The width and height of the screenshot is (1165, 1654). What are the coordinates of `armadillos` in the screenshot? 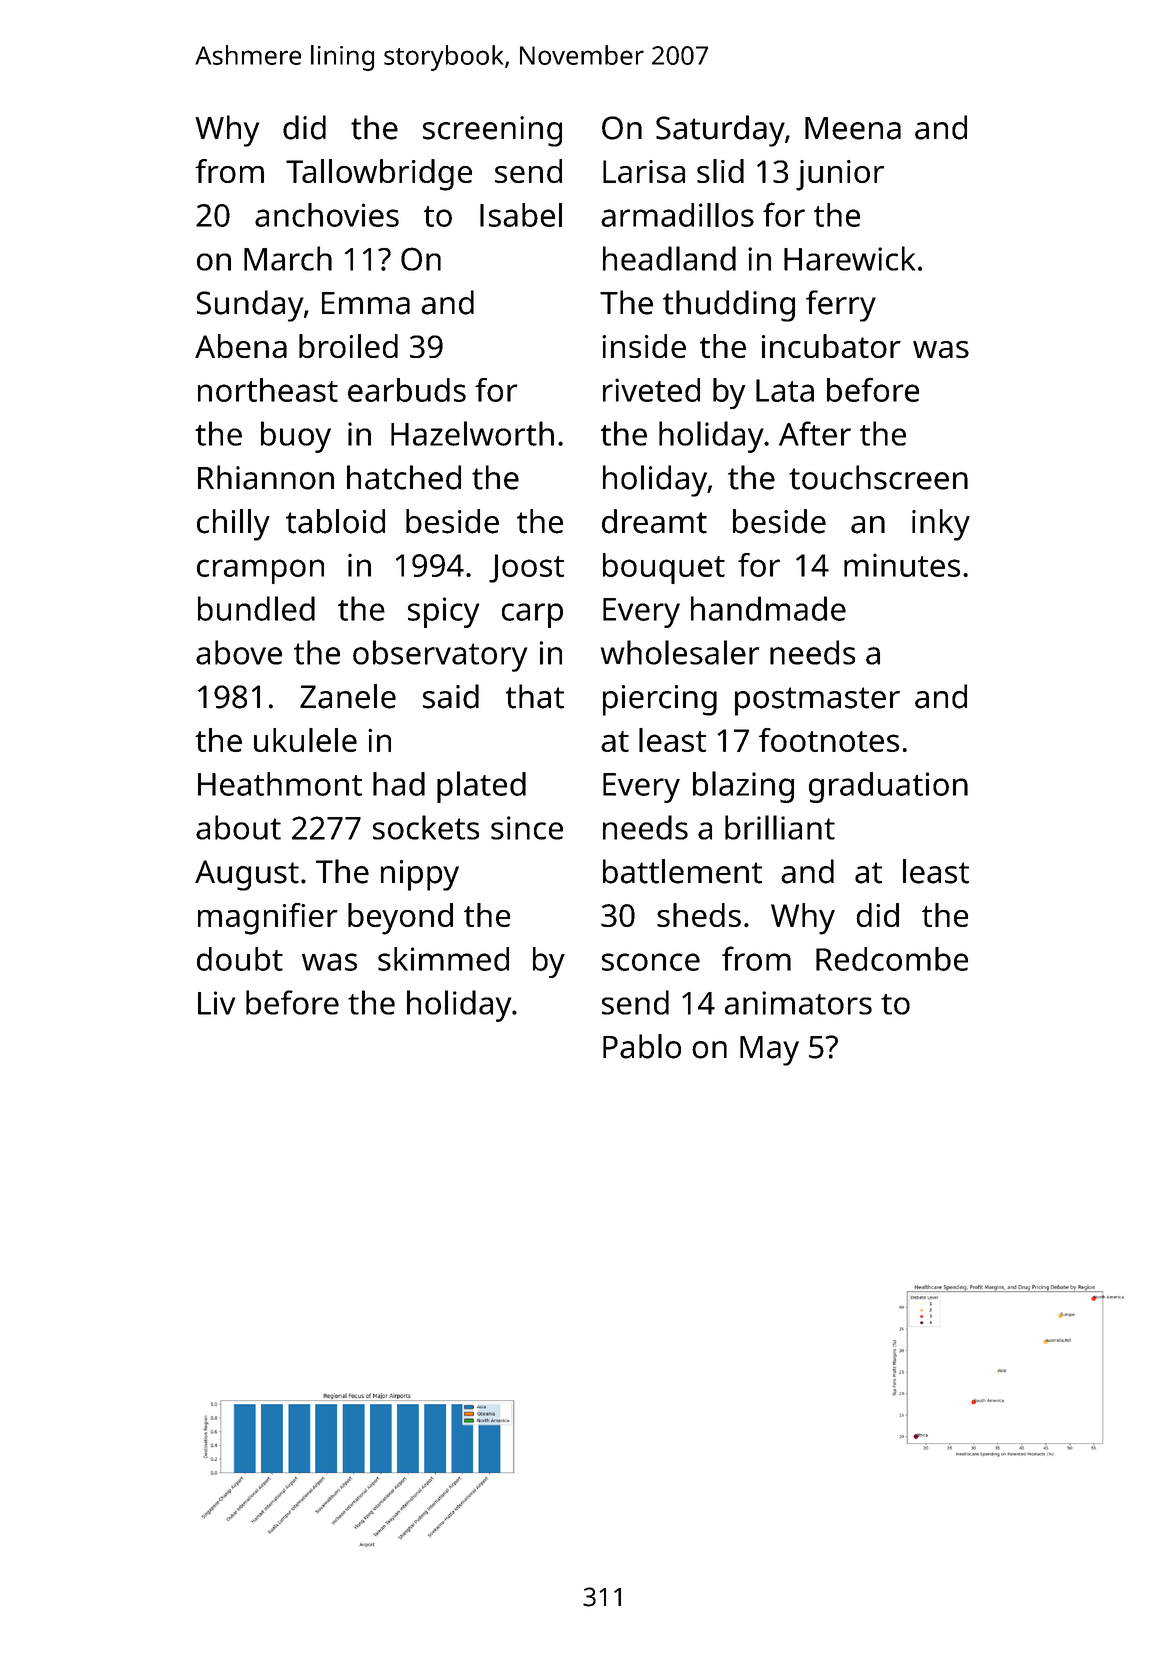 It's located at (677, 215).
